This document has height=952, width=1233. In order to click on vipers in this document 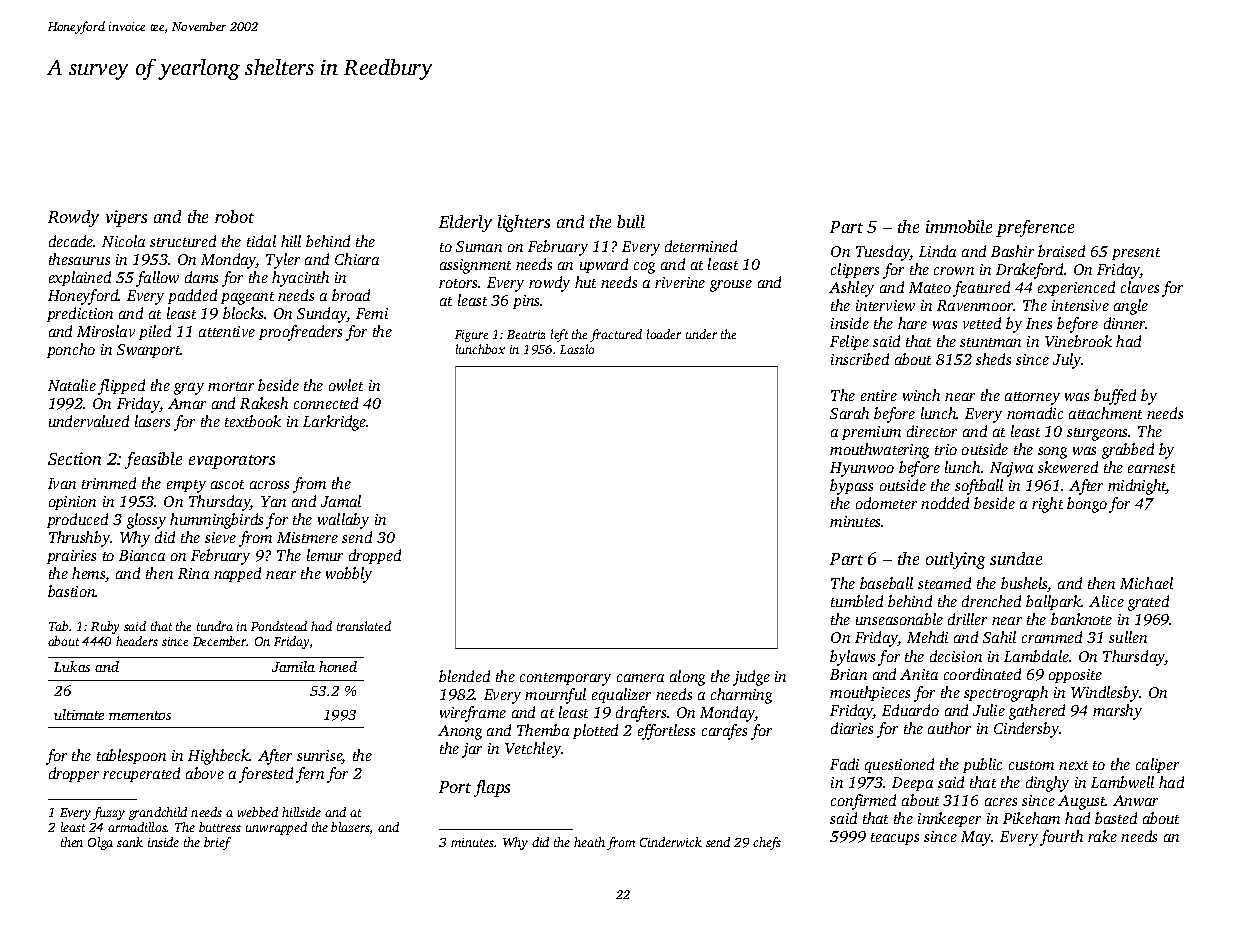, I will do `click(126, 218)`.
